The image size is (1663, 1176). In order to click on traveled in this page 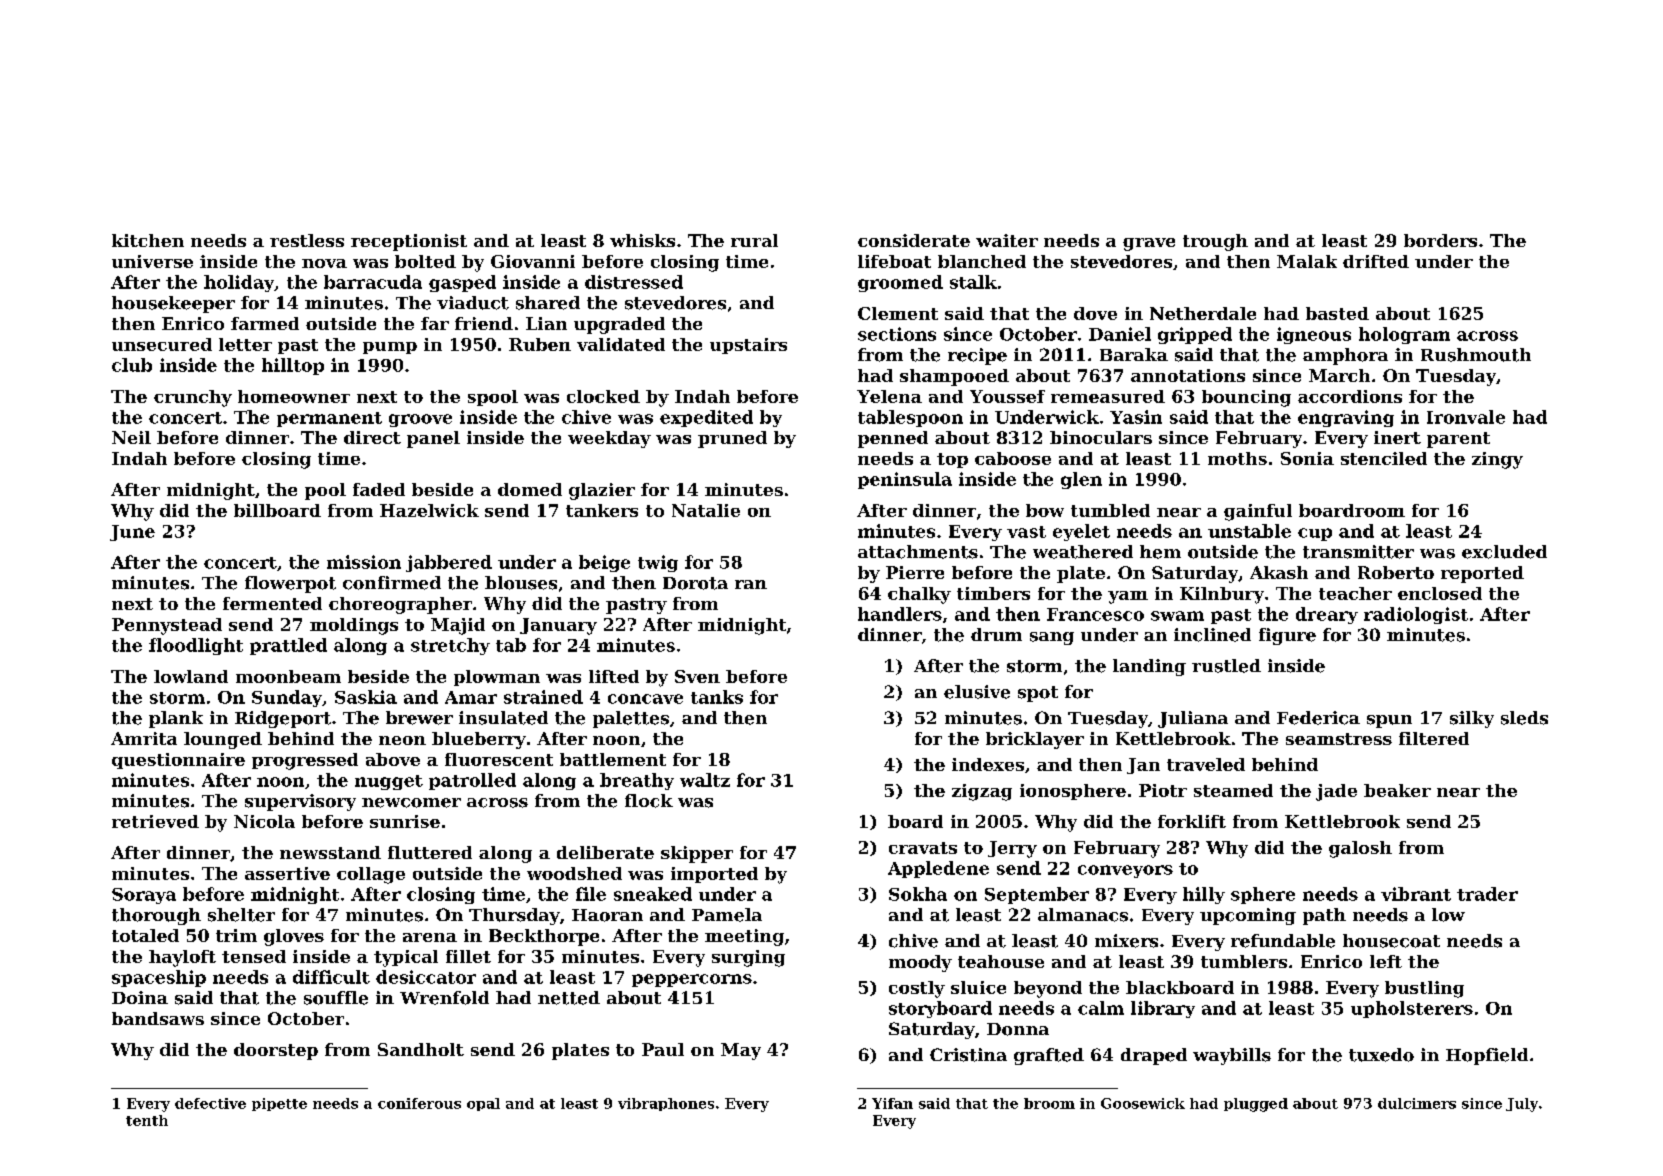, I will do `click(1206, 764)`.
